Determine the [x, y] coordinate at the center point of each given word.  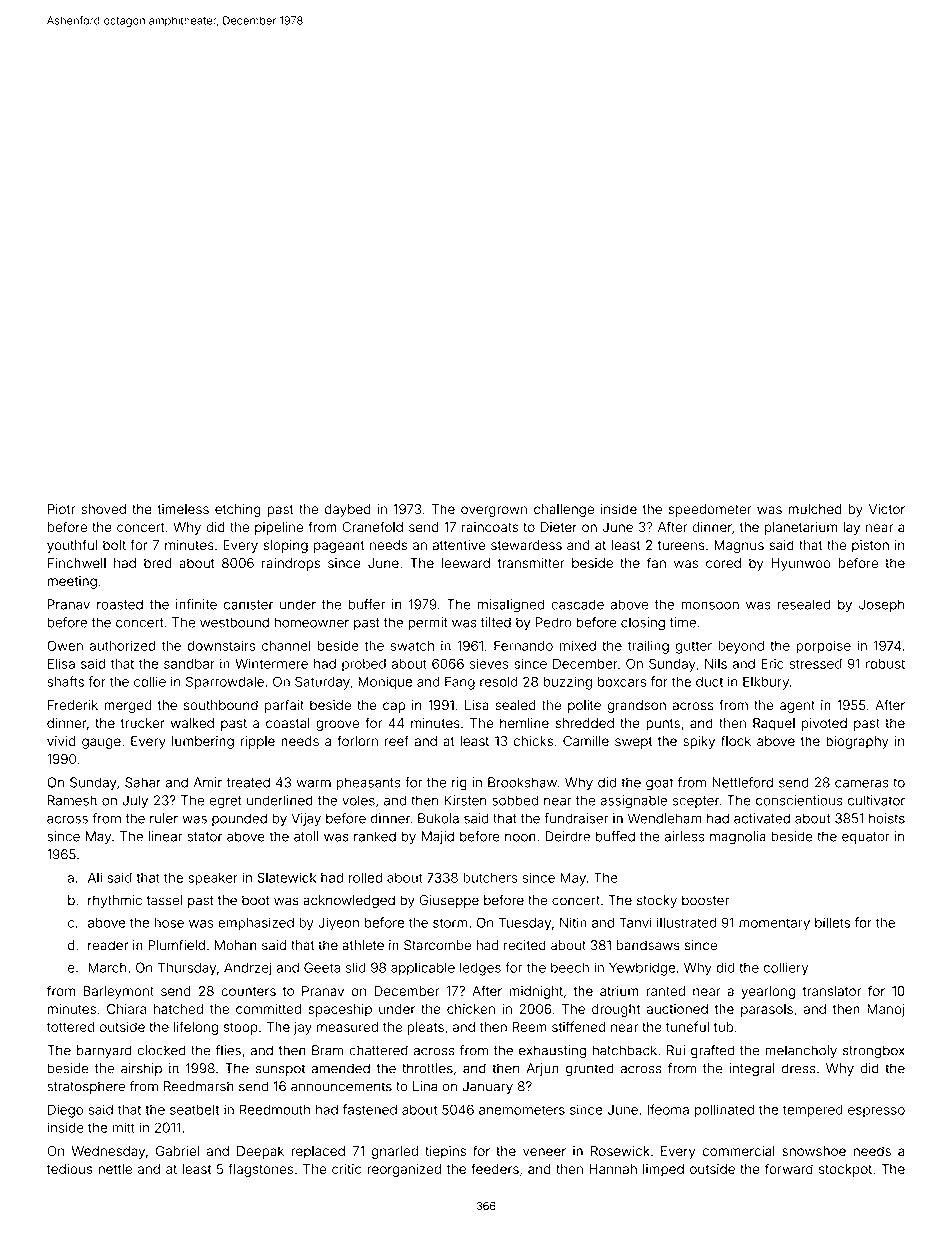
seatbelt [194, 1110]
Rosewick [620, 1151]
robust [885, 664]
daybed [348, 510]
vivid [61, 741]
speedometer [710, 510]
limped [663, 1170]
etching [238, 510]
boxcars [622, 682]
